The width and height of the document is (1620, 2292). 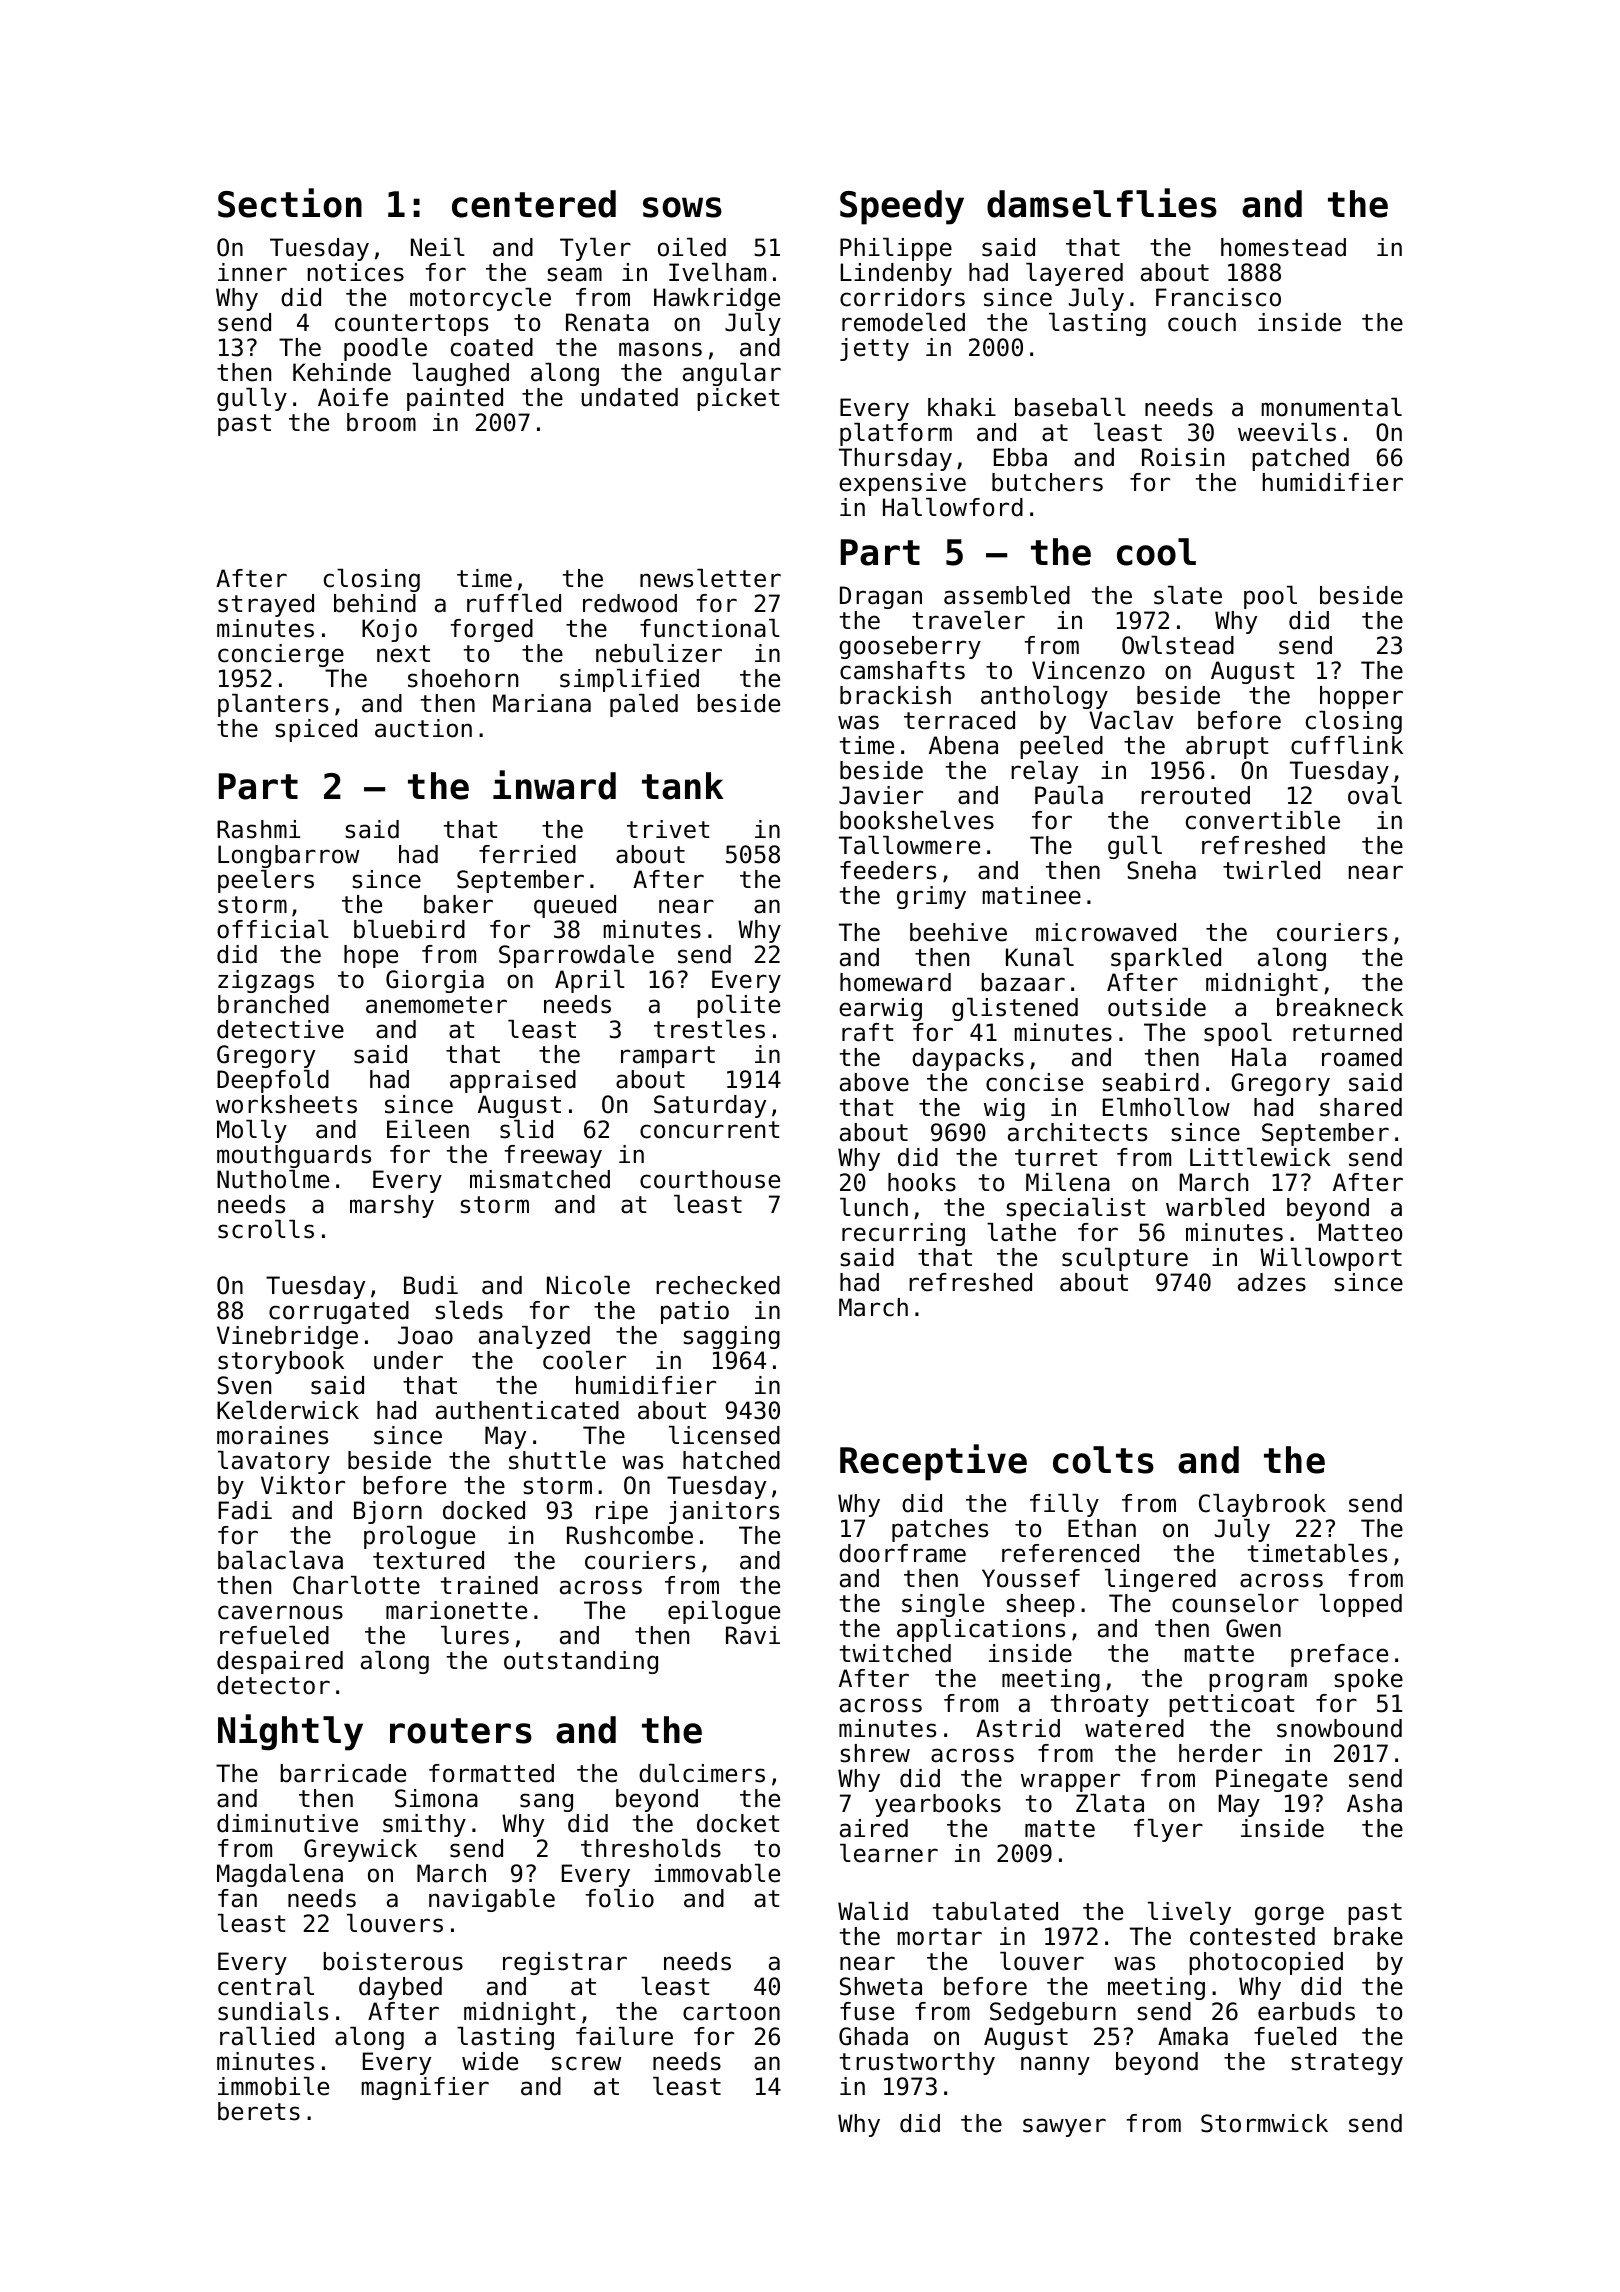 I want to click on lopped, so click(x=1360, y=1605).
